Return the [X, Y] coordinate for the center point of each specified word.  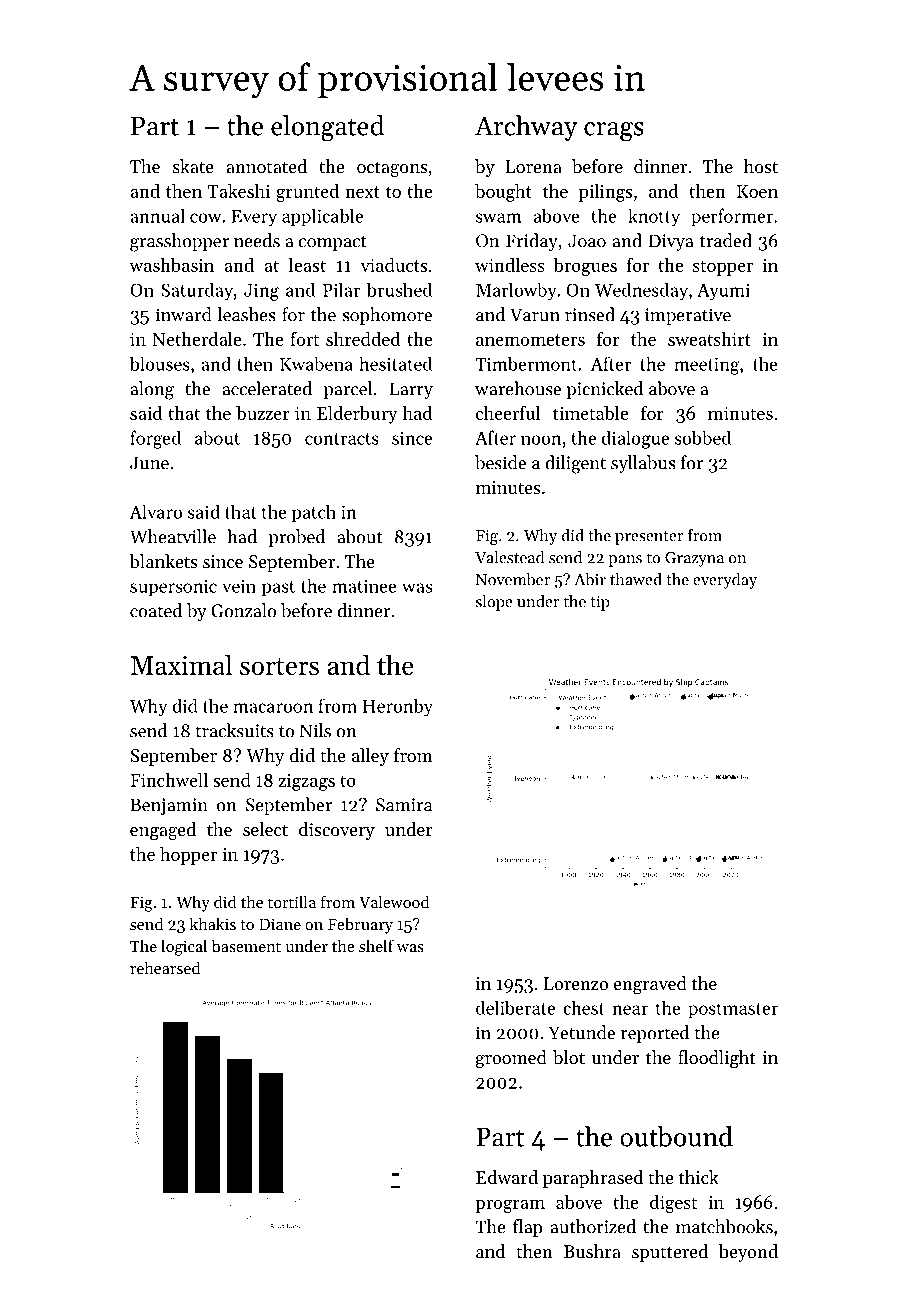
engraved [650, 985]
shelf [376, 945]
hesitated [395, 364]
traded [726, 240]
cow [205, 218]
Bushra [592, 1251]
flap [528, 1228]
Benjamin [169, 806]
